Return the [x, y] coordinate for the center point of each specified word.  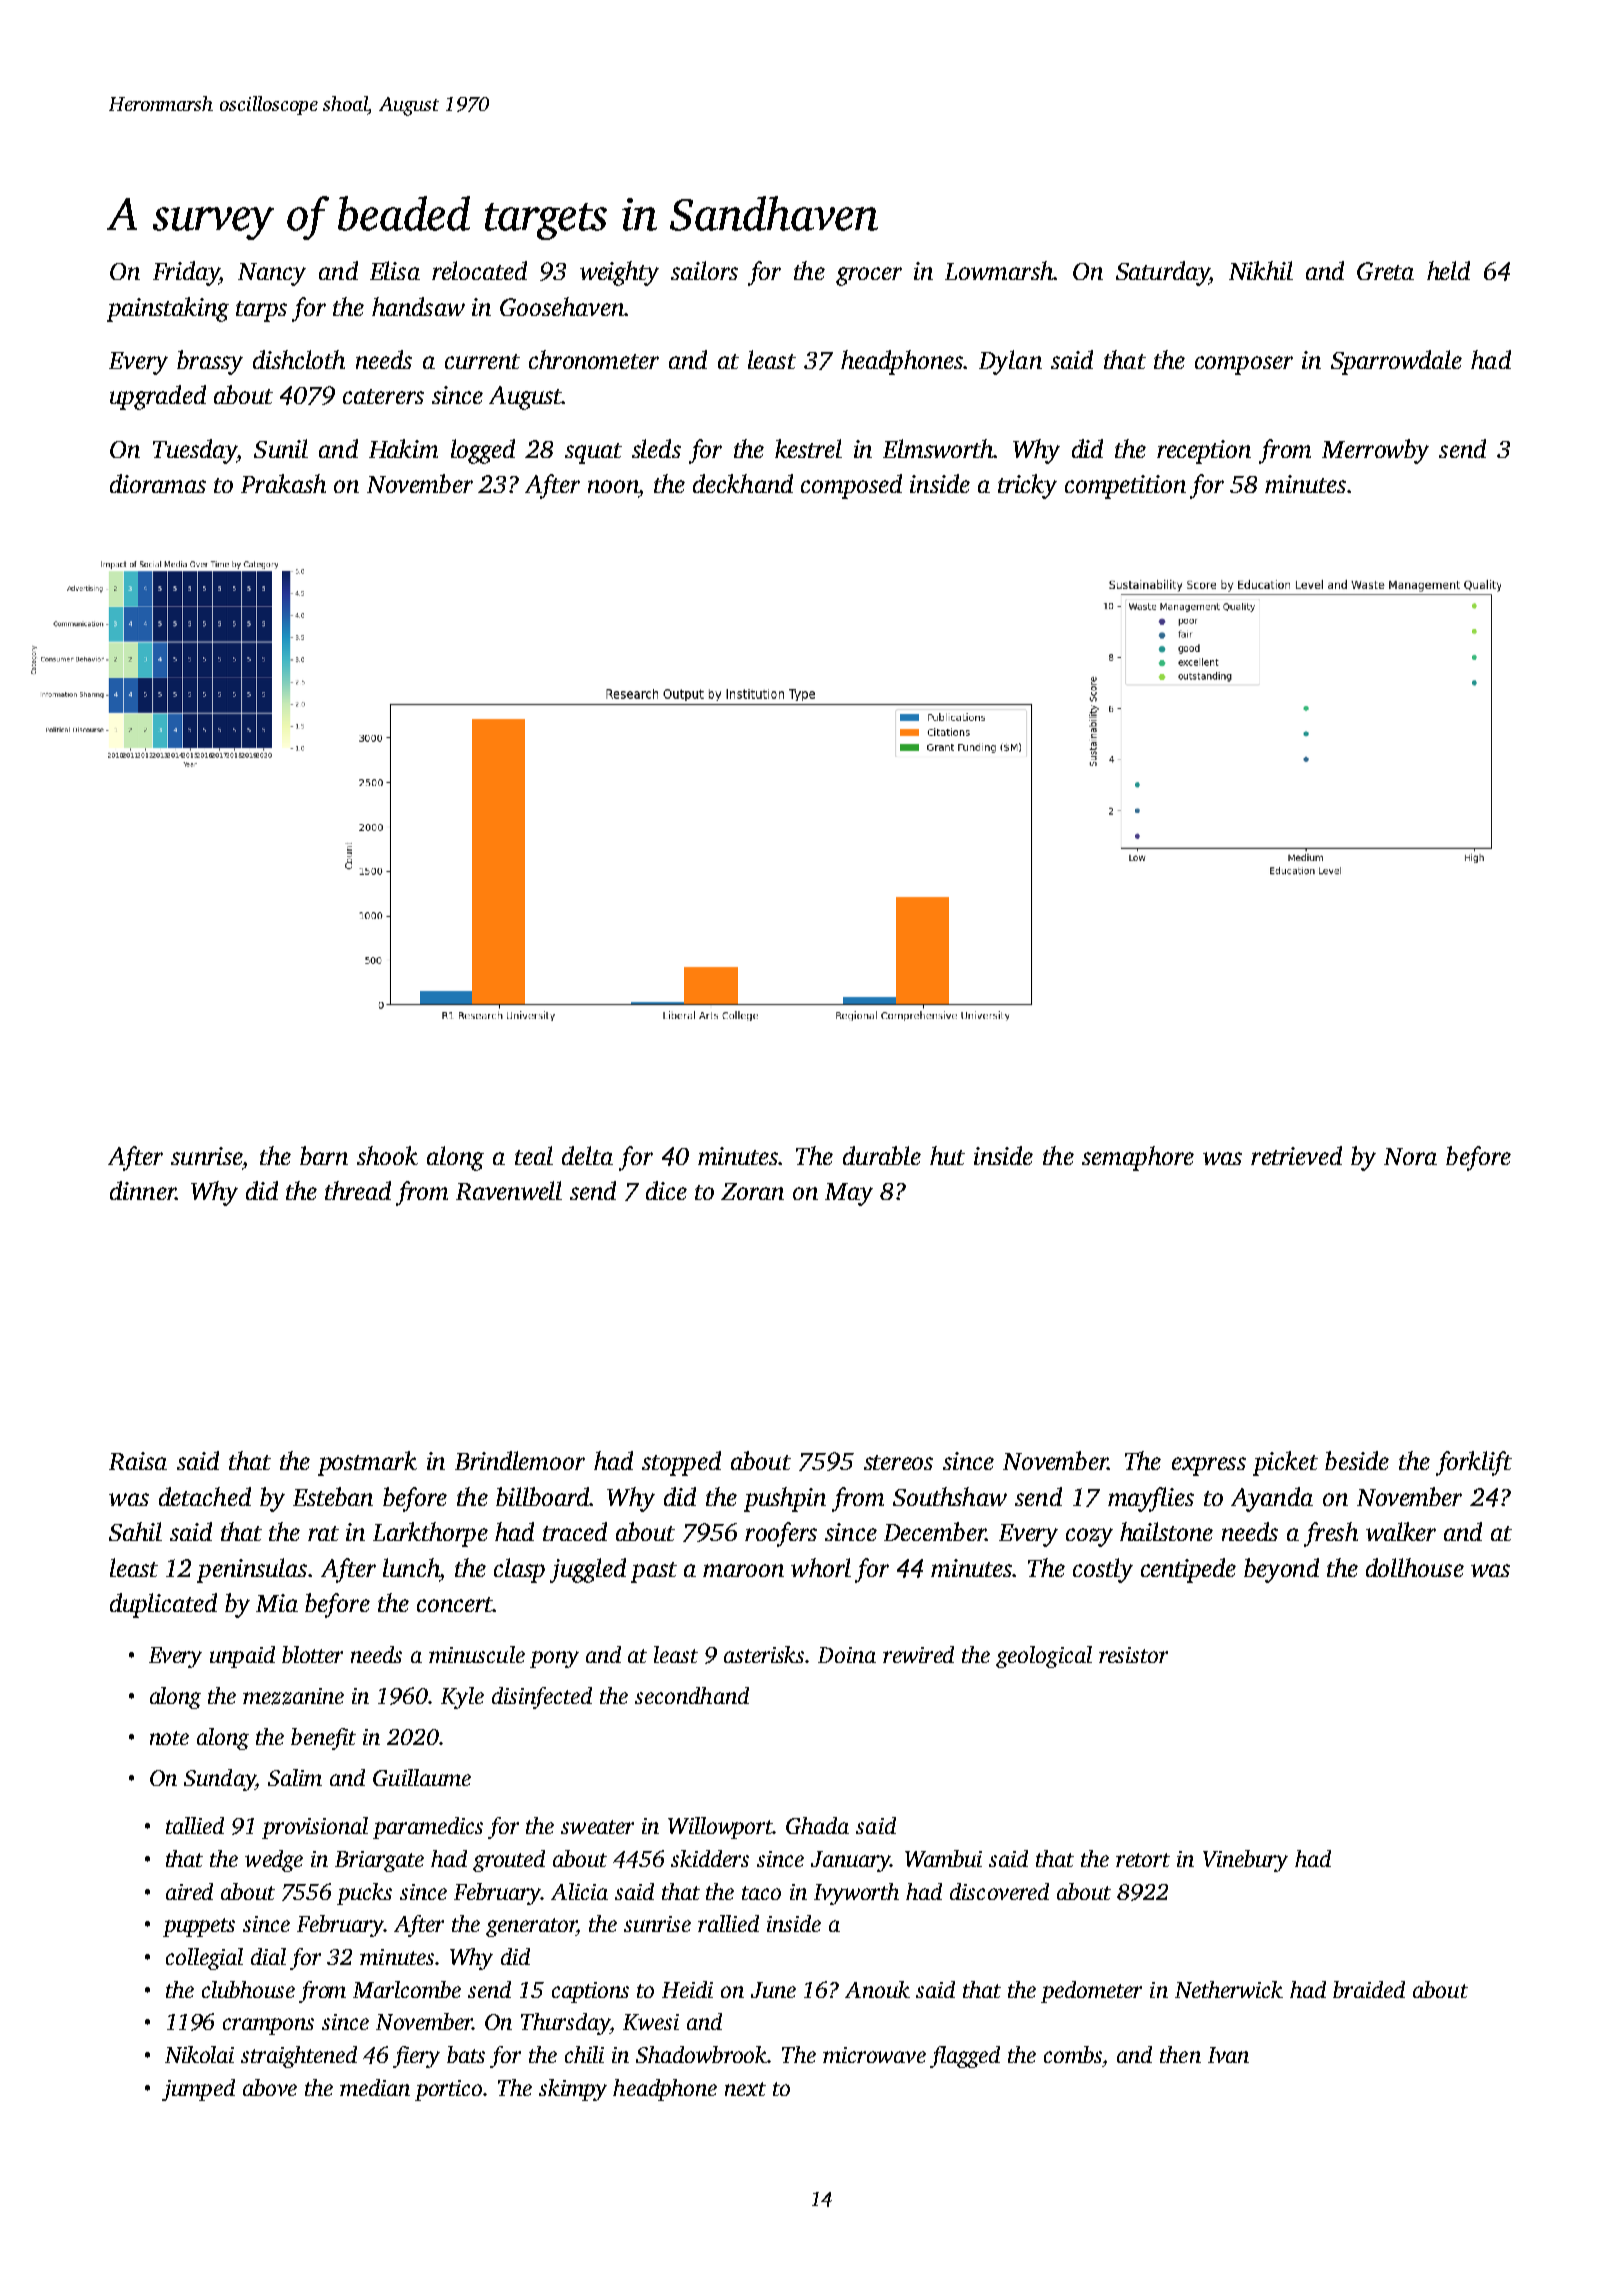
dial [268, 1956]
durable [882, 1155]
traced [575, 1531]
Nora [1410, 1156]
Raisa [138, 1461]
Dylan [1010, 362]
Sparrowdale [1396, 362]
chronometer [594, 359]
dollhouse [1415, 1567]
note [169, 1738]
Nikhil [1261, 270]
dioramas [158, 483]
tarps [261, 311]
